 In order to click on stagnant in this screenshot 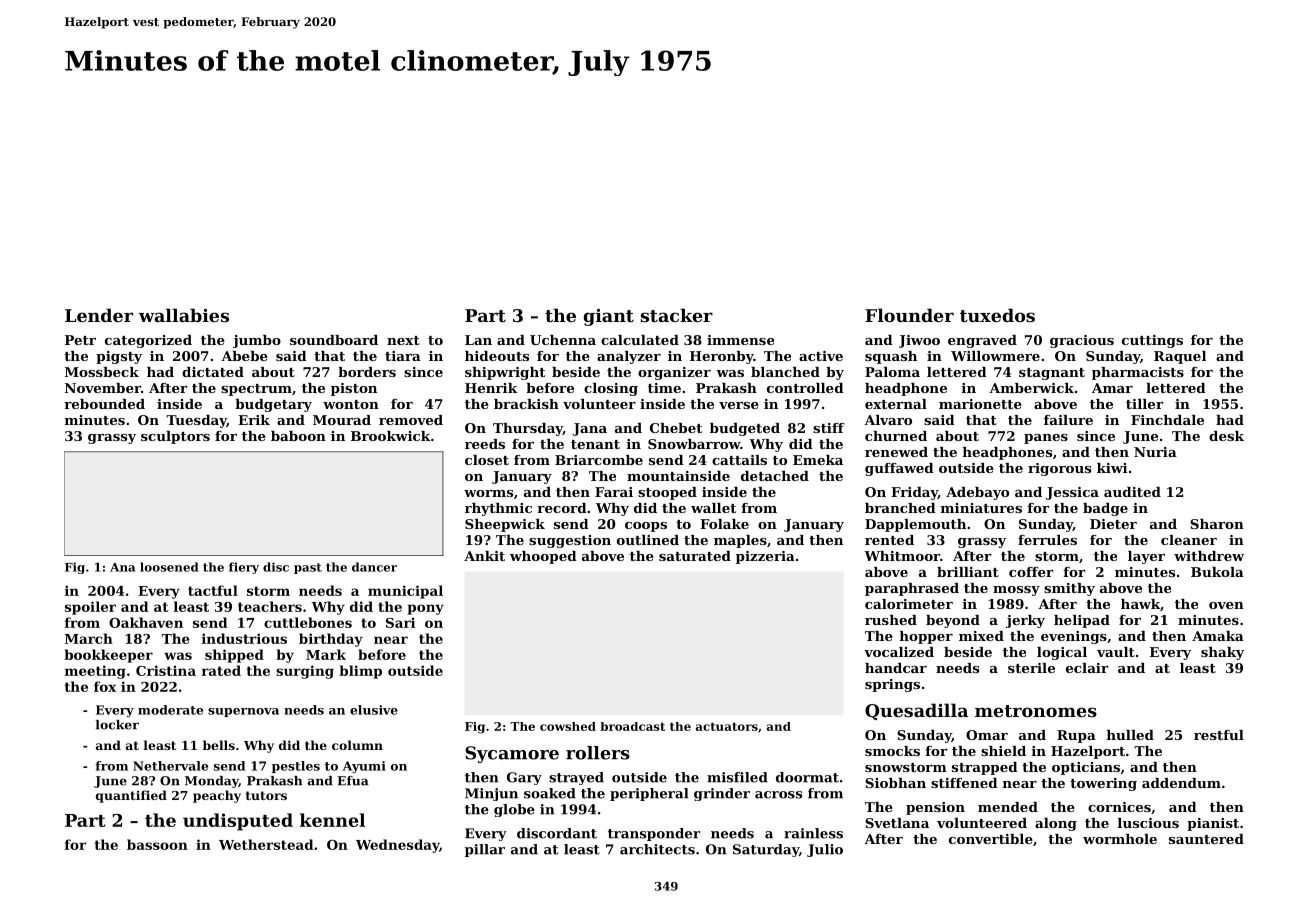, I will do `click(1052, 374)`.
